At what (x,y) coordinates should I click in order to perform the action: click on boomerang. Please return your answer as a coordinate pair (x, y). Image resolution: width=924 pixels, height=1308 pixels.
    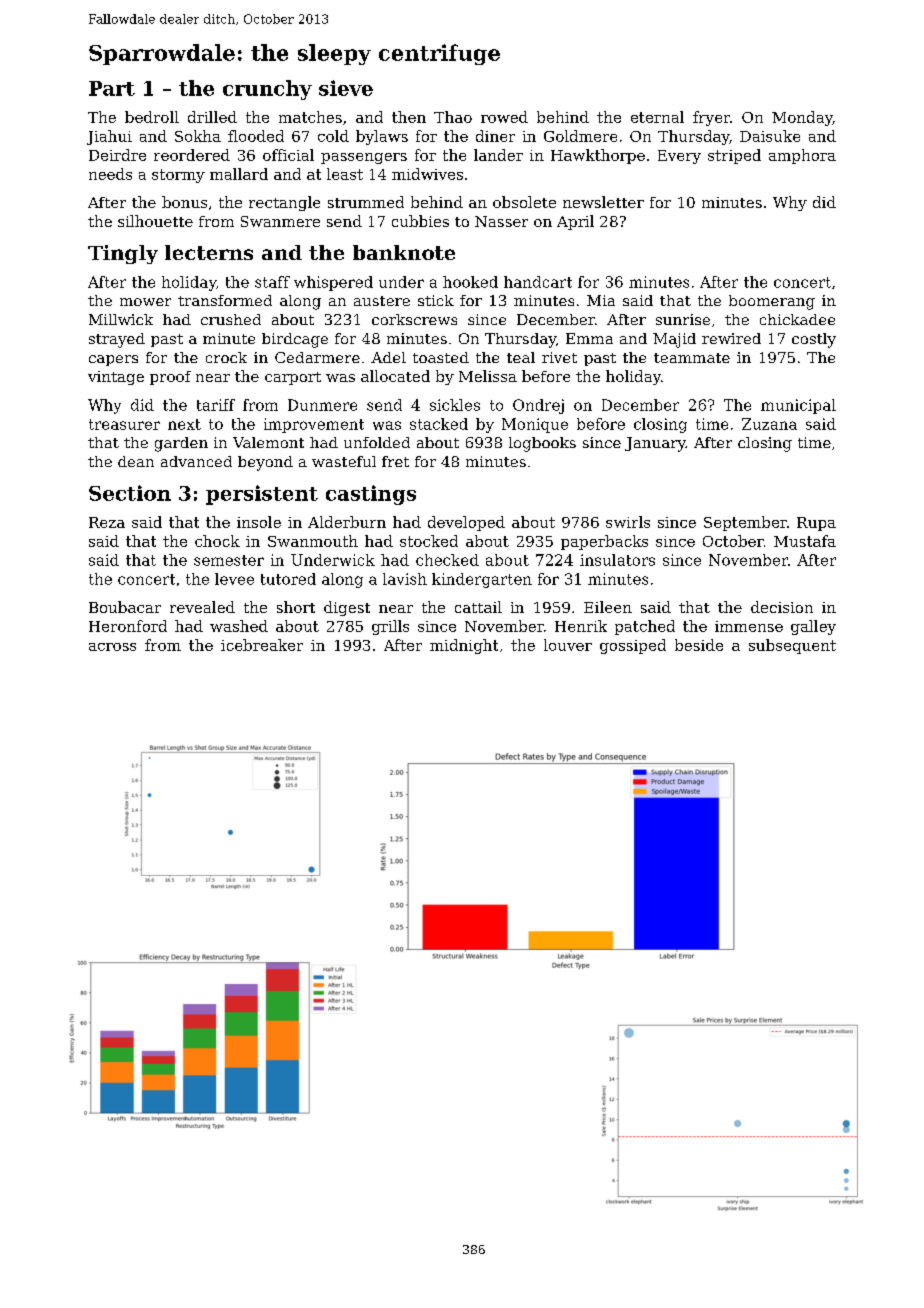
    Looking at the image, I should click on (772, 302).
